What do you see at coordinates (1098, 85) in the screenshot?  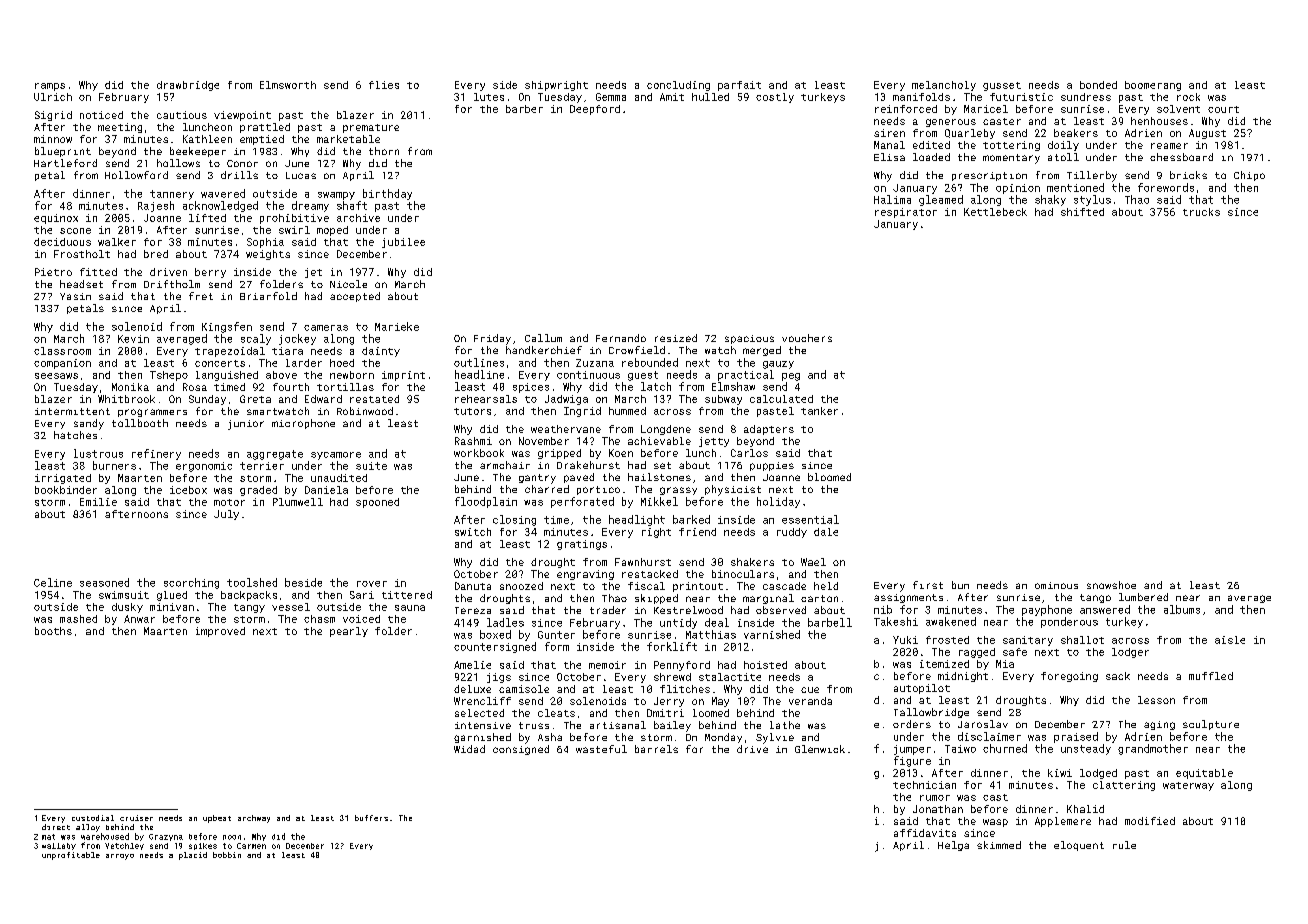 I see `bonded` at bounding box center [1098, 85].
